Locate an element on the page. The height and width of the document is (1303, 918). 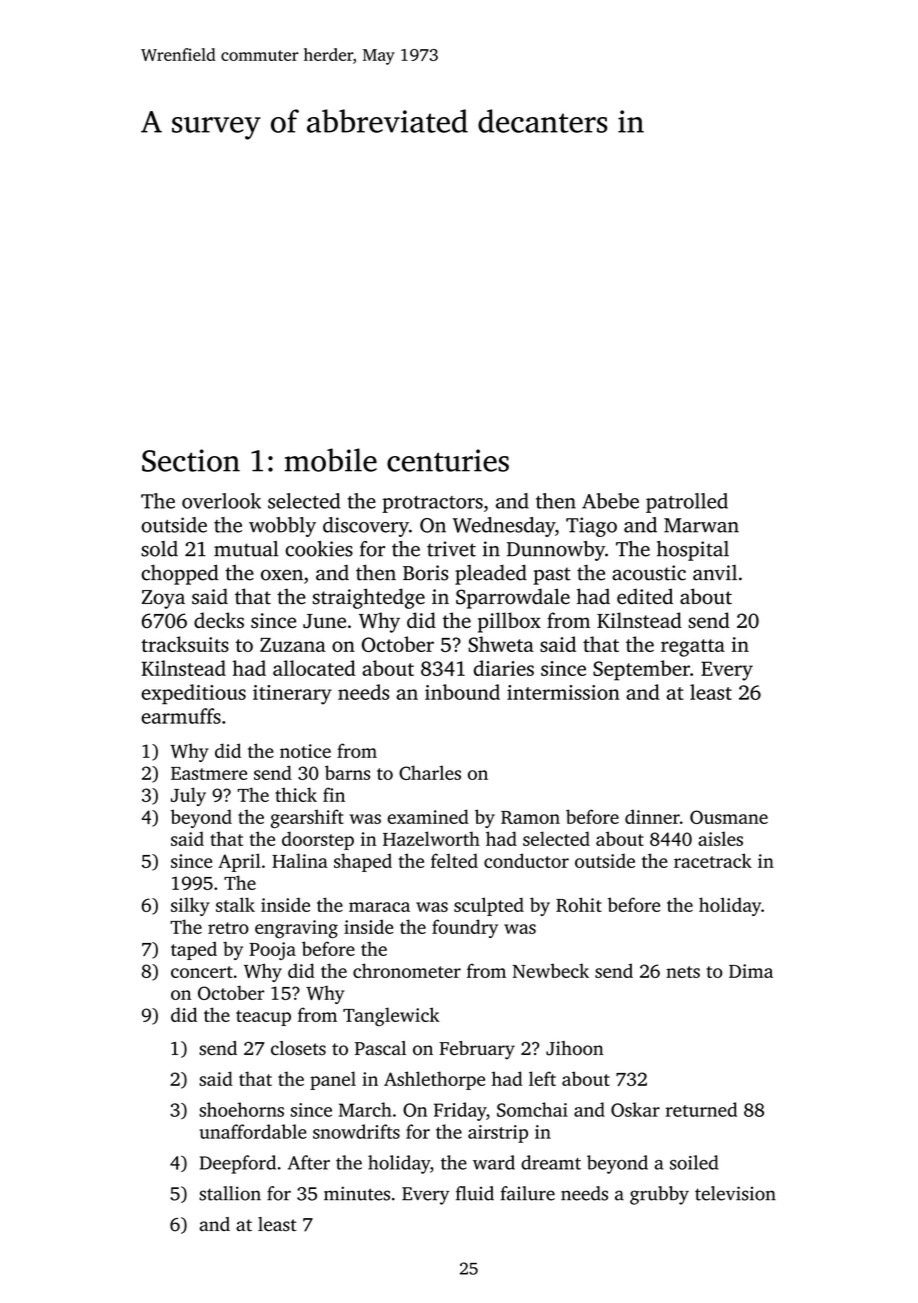
intermission is located at coordinates (563, 692).
